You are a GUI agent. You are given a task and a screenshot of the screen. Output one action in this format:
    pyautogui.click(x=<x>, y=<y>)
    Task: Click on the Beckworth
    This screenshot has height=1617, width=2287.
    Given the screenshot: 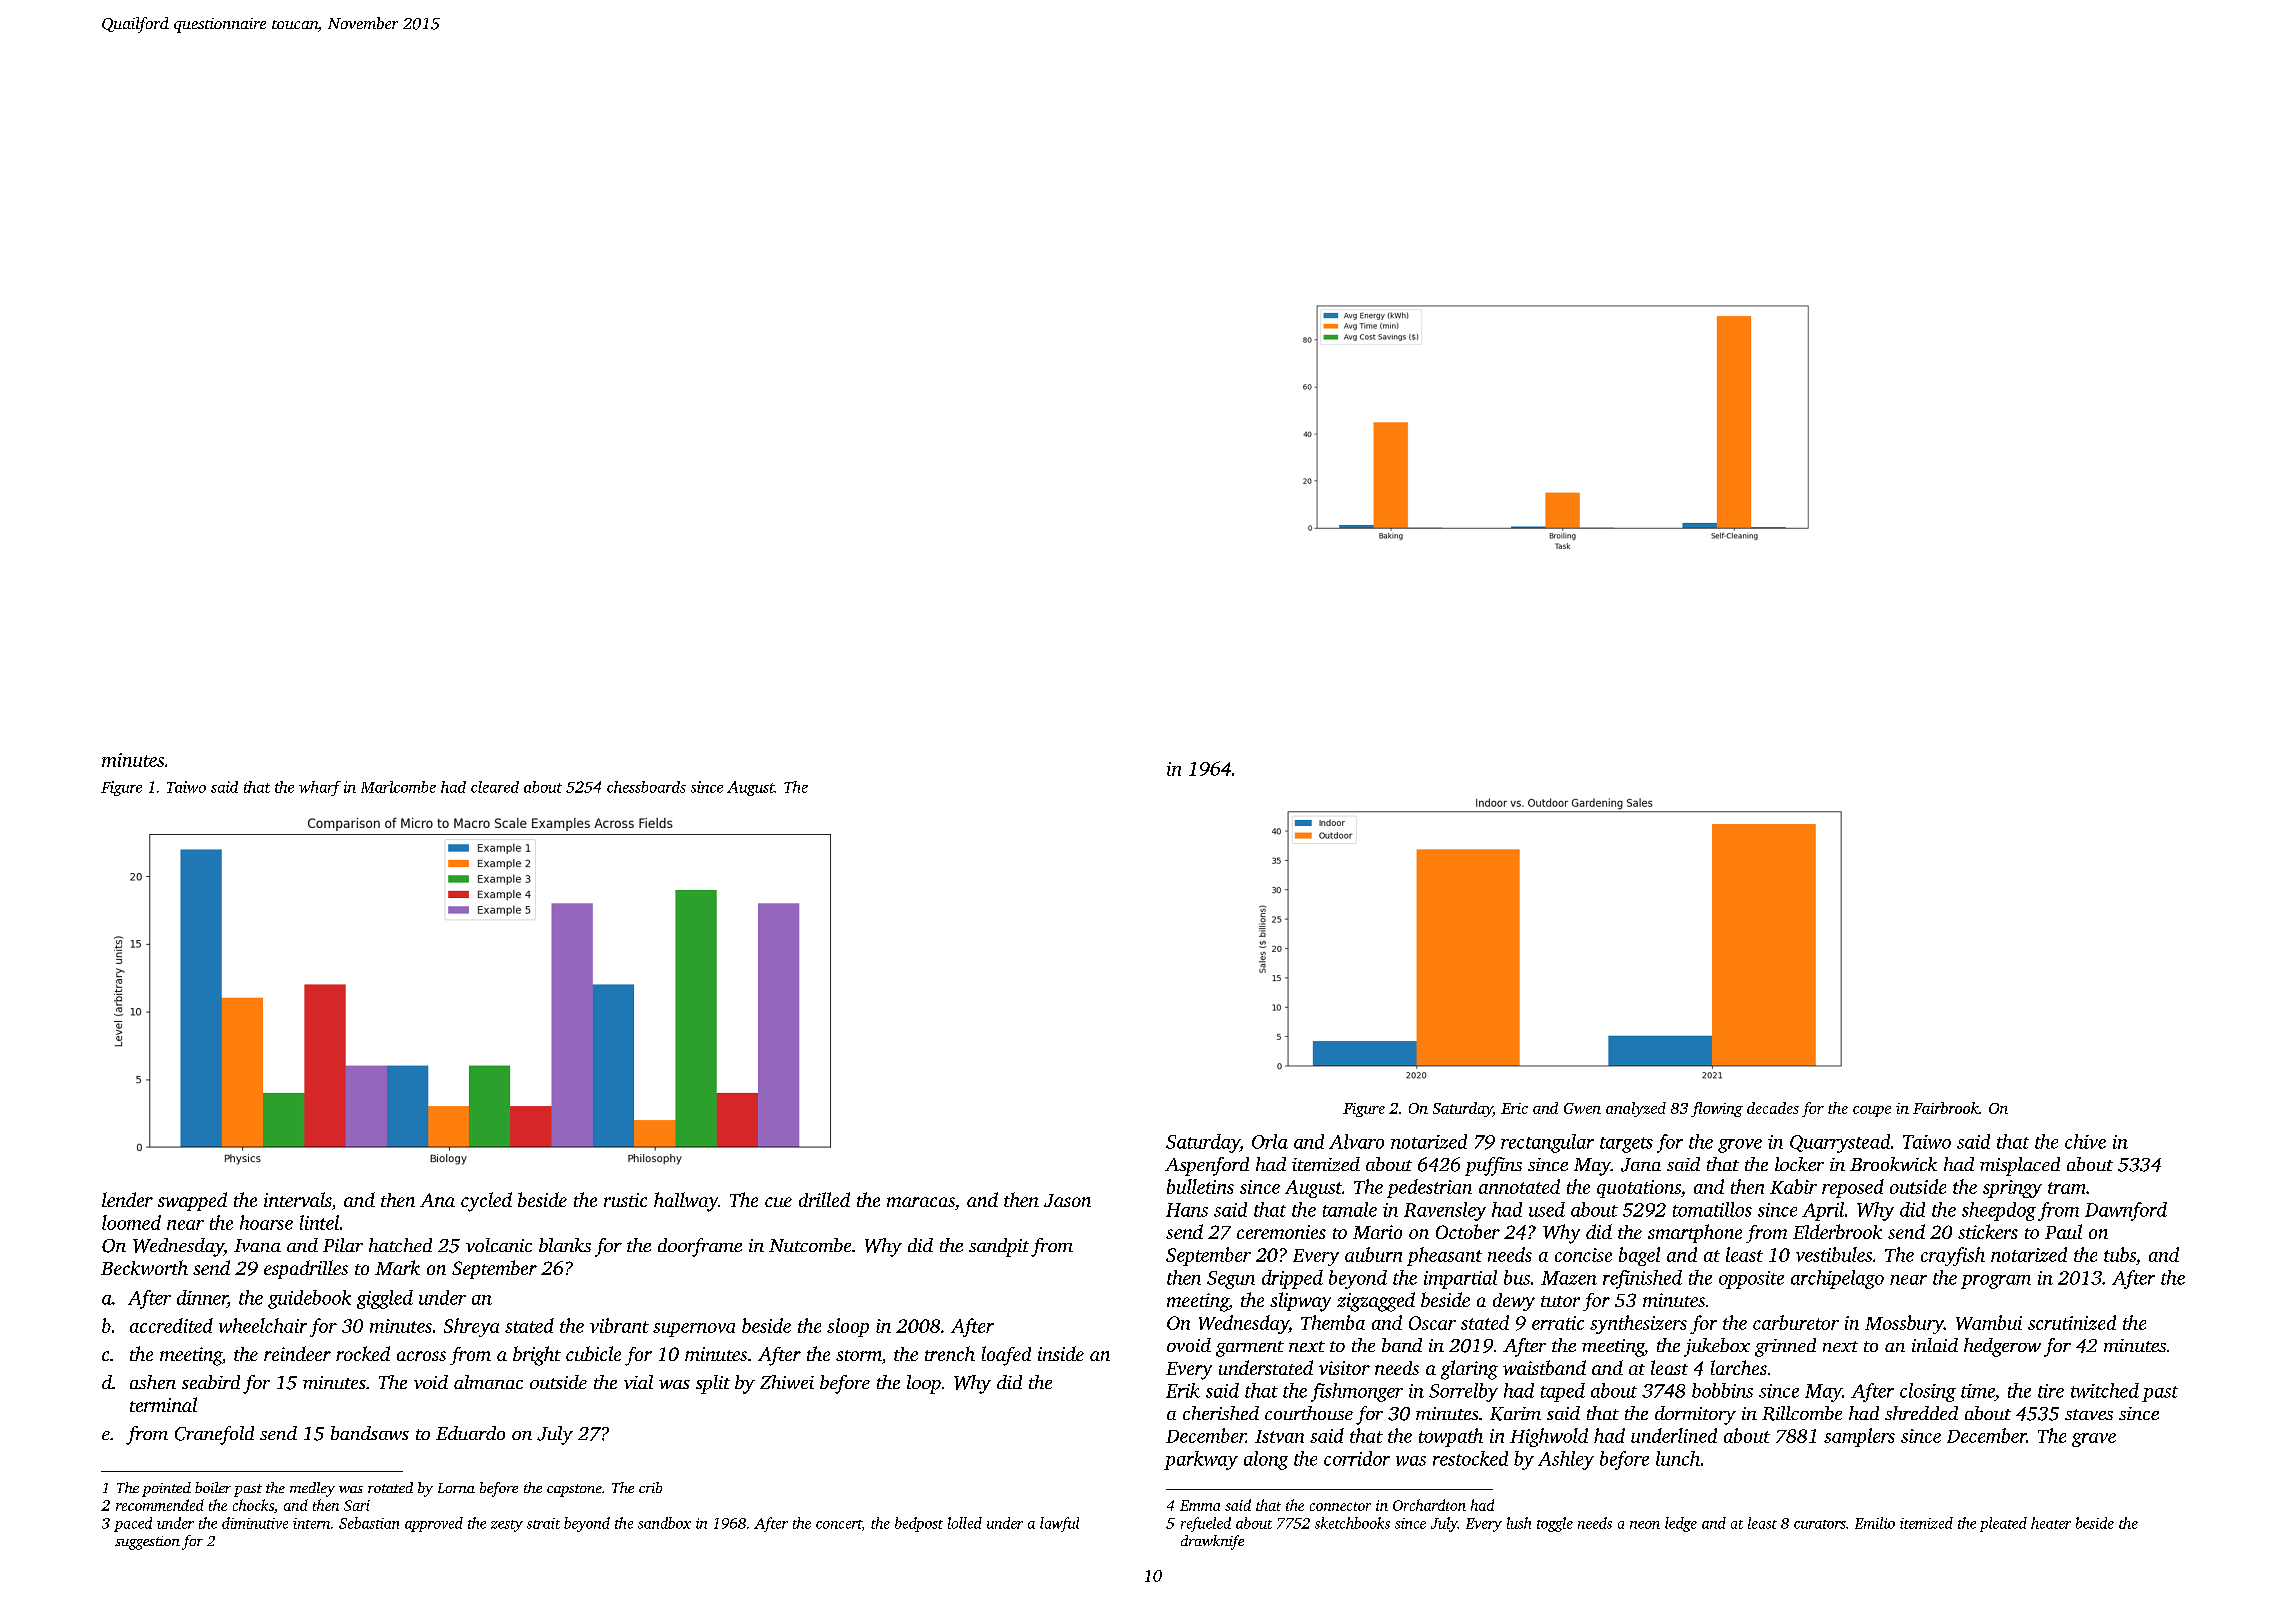 What is the action you would take?
    pyautogui.click(x=144, y=1267)
